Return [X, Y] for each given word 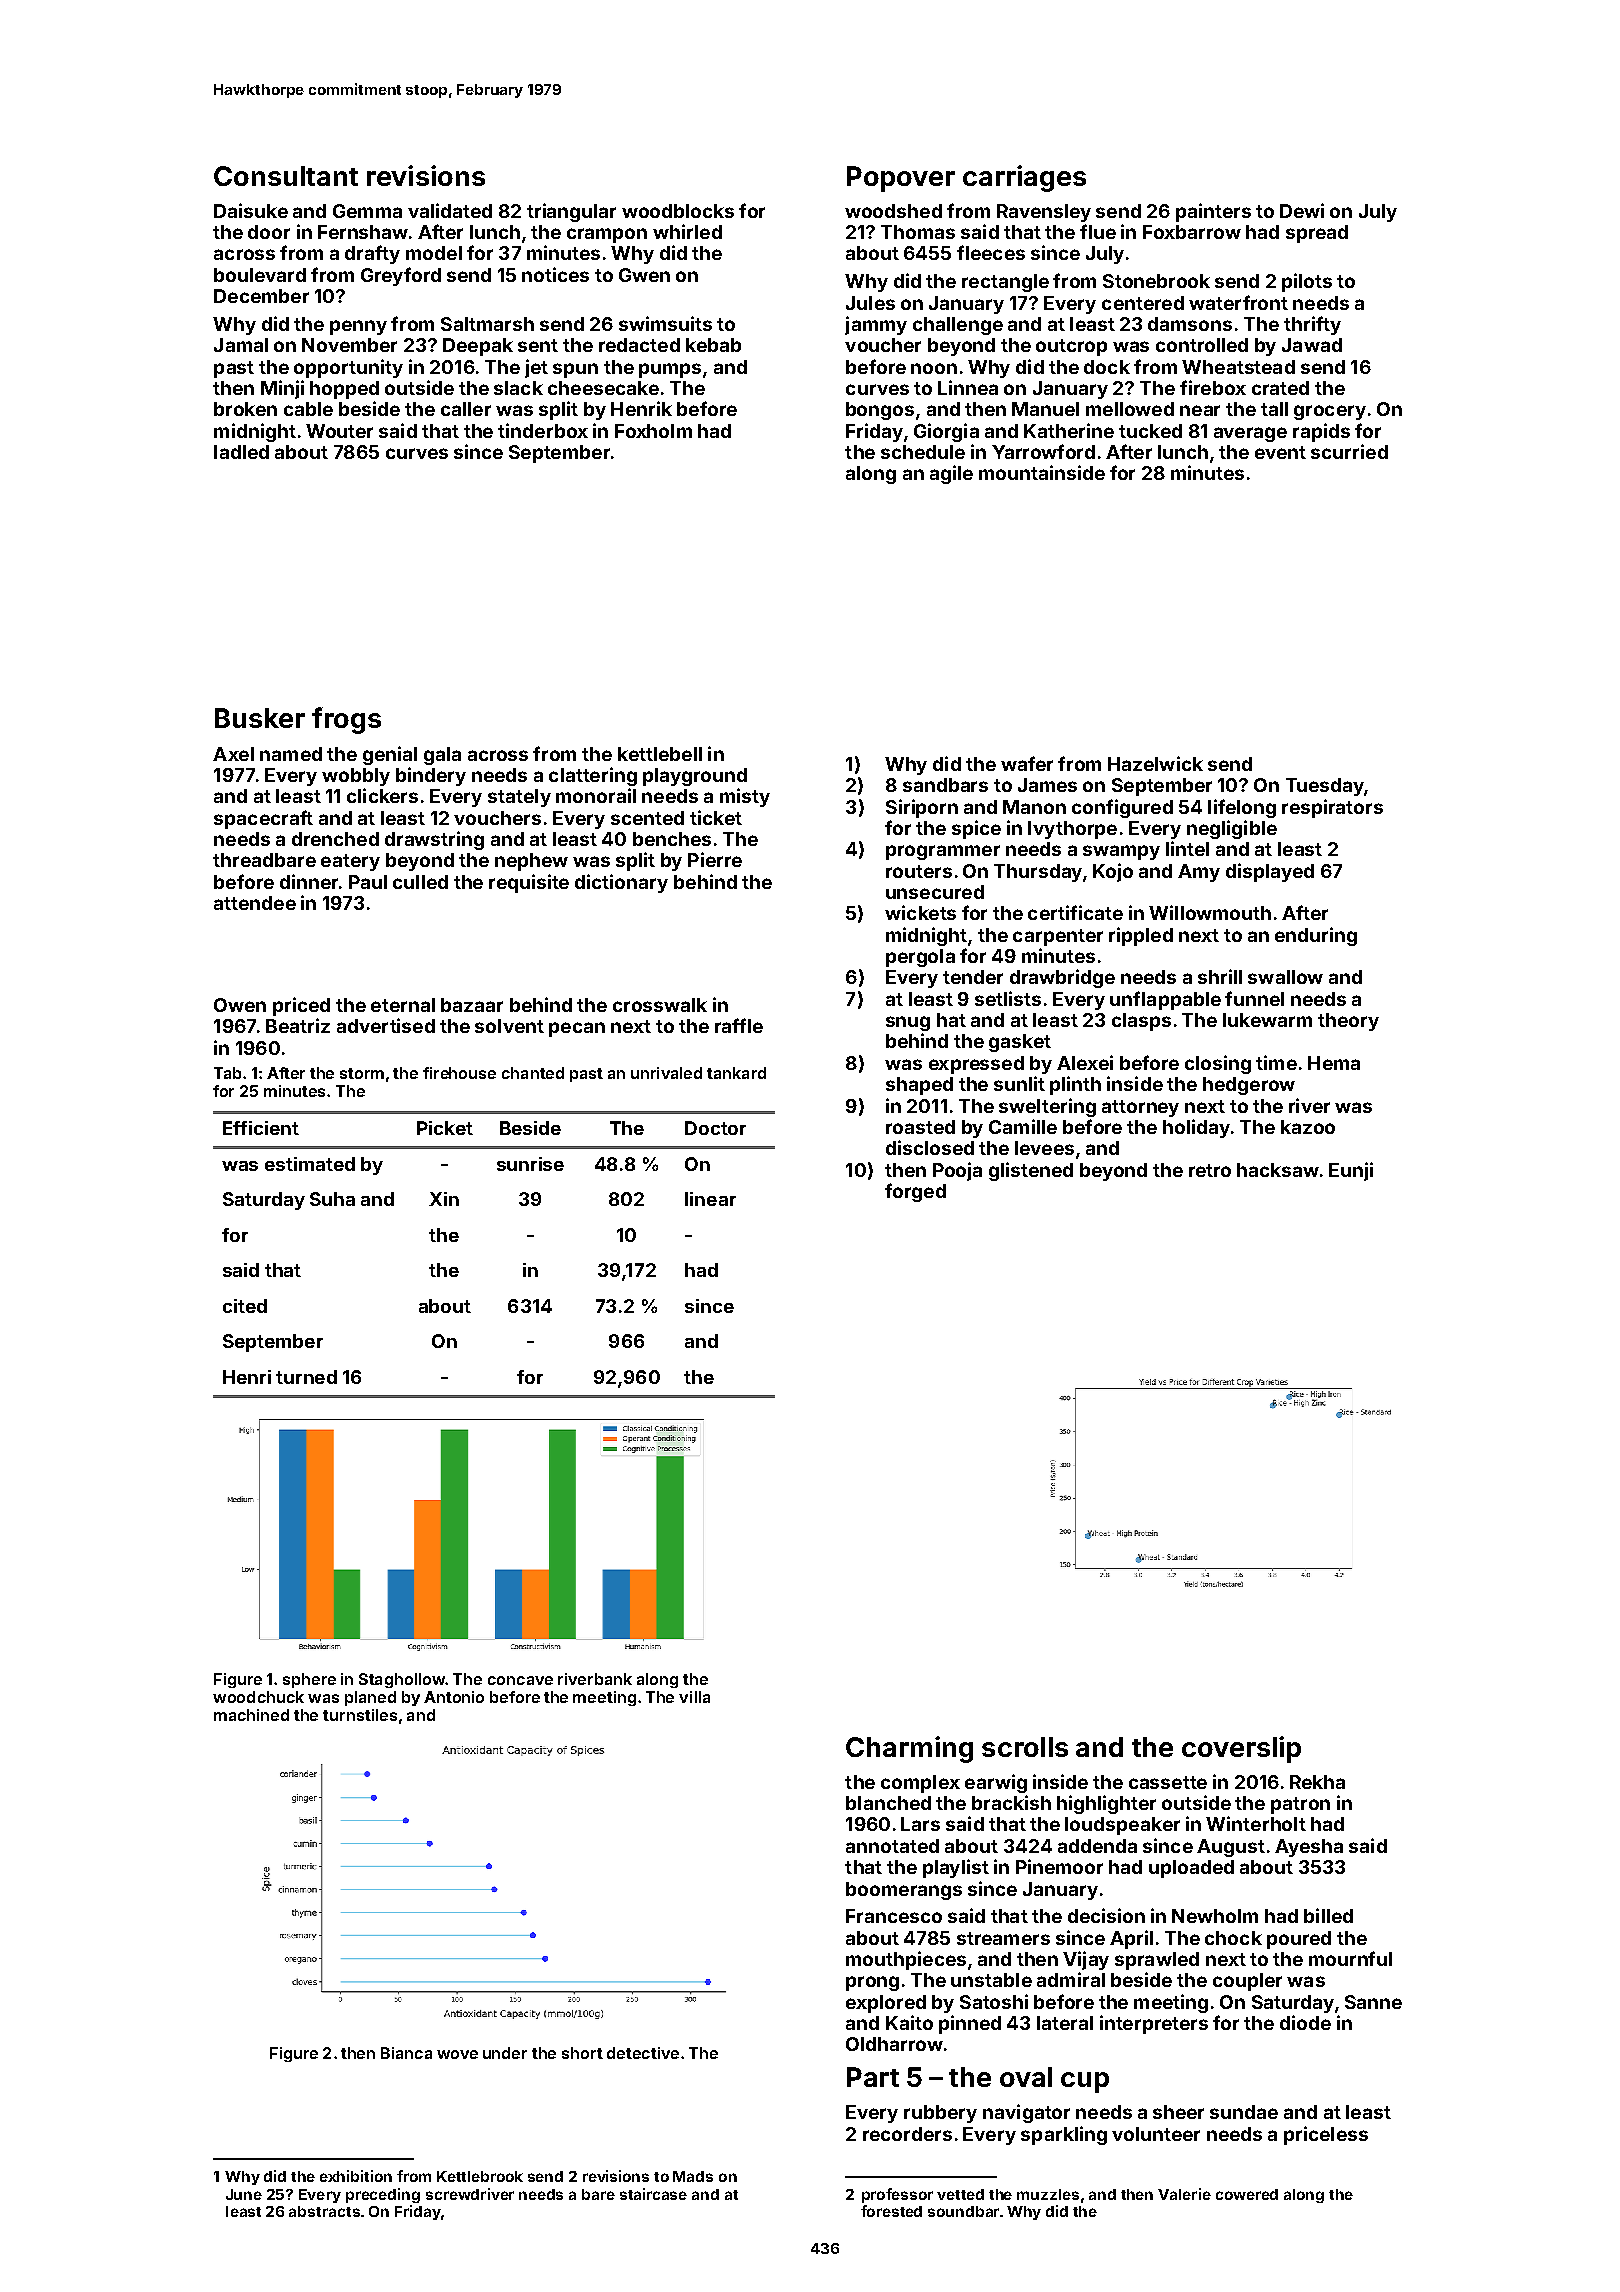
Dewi [1302, 210]
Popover [901, 179]
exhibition [356, 2176]
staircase [653, 2194]
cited [245, 1306]
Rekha [1317, 1782]
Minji [282, 389]
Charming [909, 1749]
